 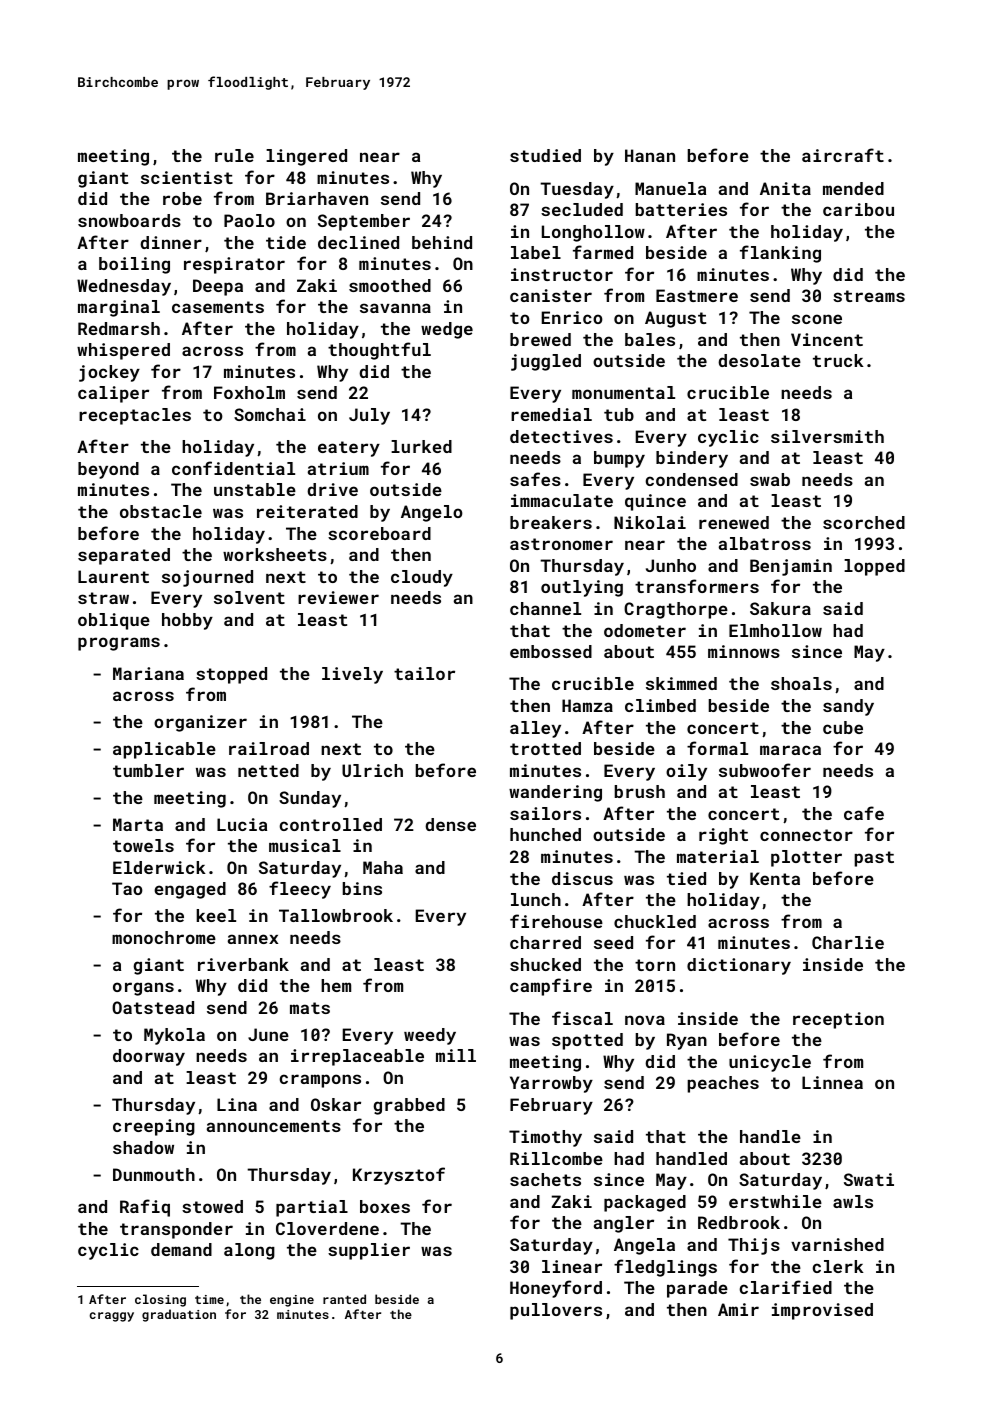 I want to click on scoreboard, so click(x=379, y=533).
